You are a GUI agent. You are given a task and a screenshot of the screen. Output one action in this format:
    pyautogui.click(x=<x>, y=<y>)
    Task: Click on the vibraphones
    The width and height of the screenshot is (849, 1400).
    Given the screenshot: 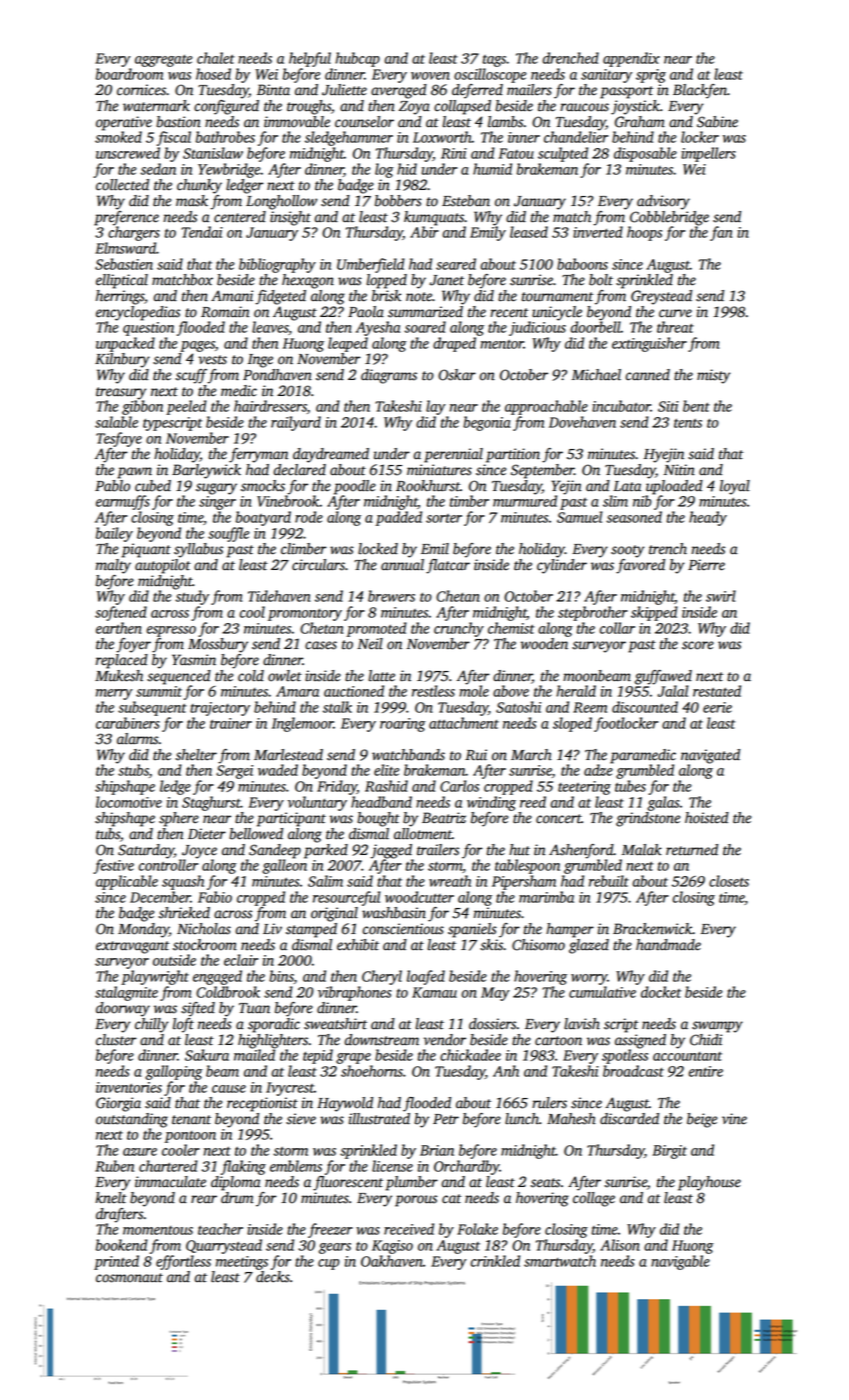 What is the action you would take?
    pyautogui.click(x=354, y=993)
